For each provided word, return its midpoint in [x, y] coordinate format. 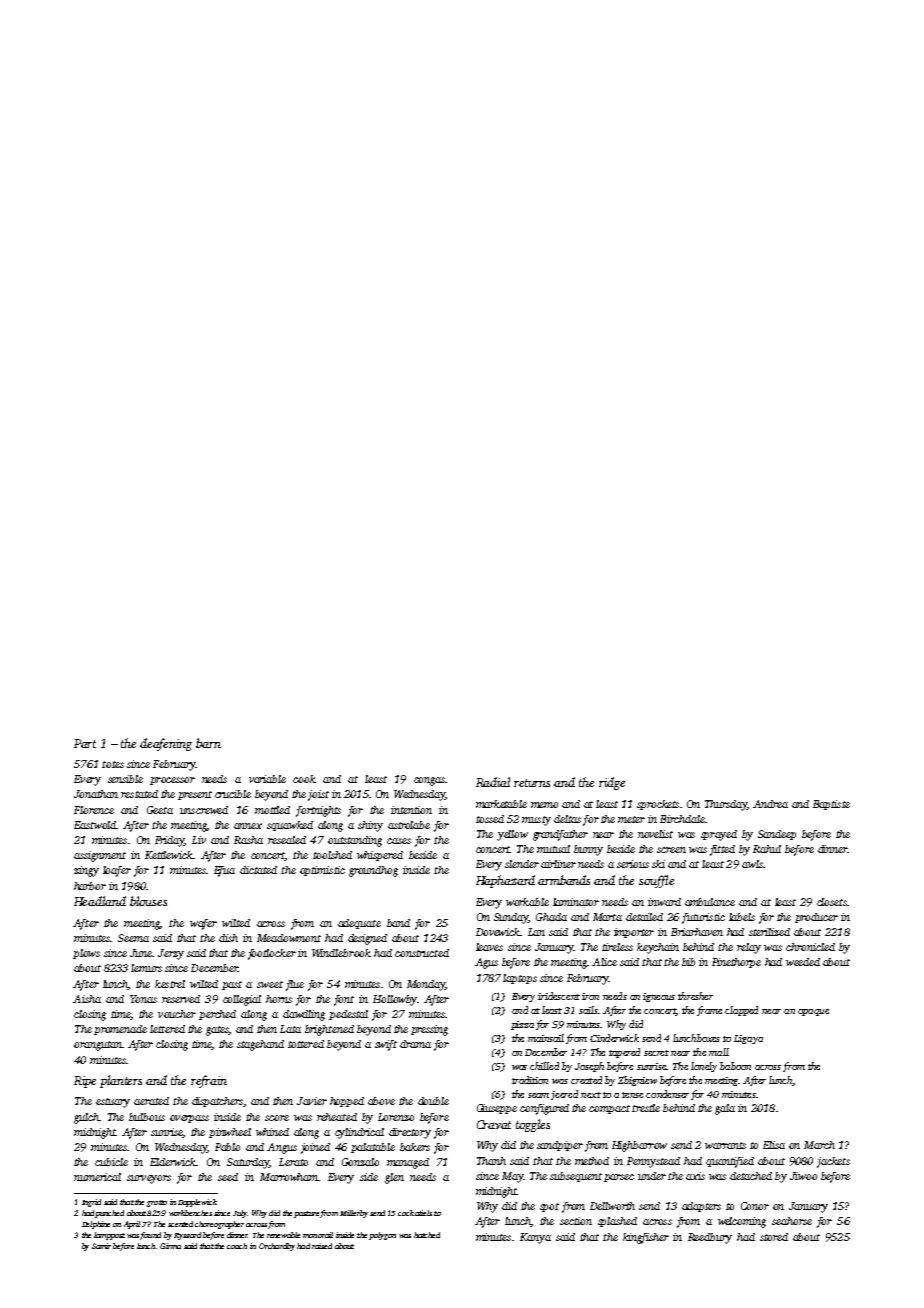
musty [536, 821]
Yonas [143, 999]
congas [429, 781]
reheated [337, 1117]
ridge [612, 783]
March [819, 1145]
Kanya [535, 1238]
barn [208, 743]
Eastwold [95, 825]
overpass [189, 1119]
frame [709, 1011]
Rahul [767, 849]
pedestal [348, 1015]
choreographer [219, 1225]
